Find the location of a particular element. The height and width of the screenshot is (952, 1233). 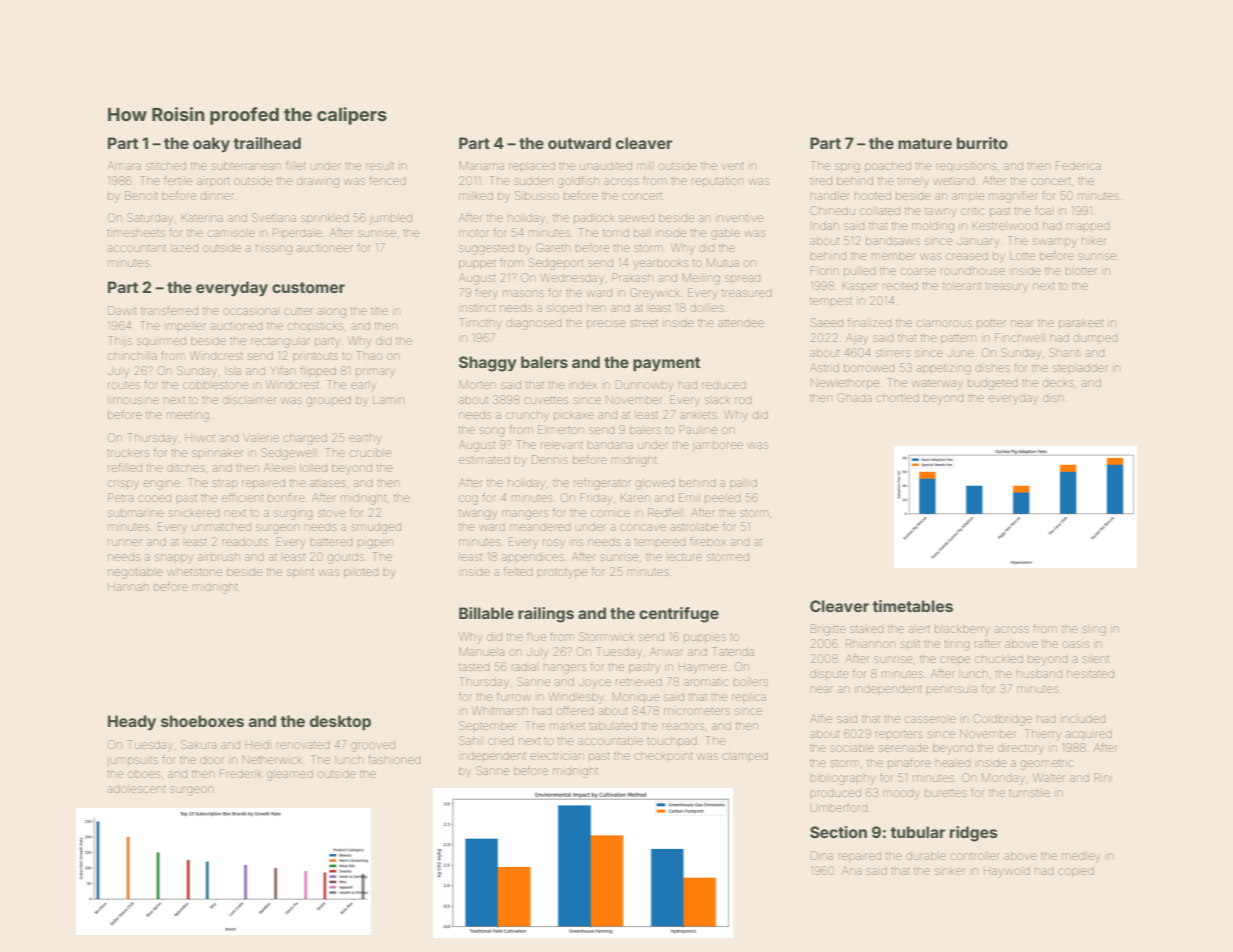

gleamed is located at coordinates (290, 775).
